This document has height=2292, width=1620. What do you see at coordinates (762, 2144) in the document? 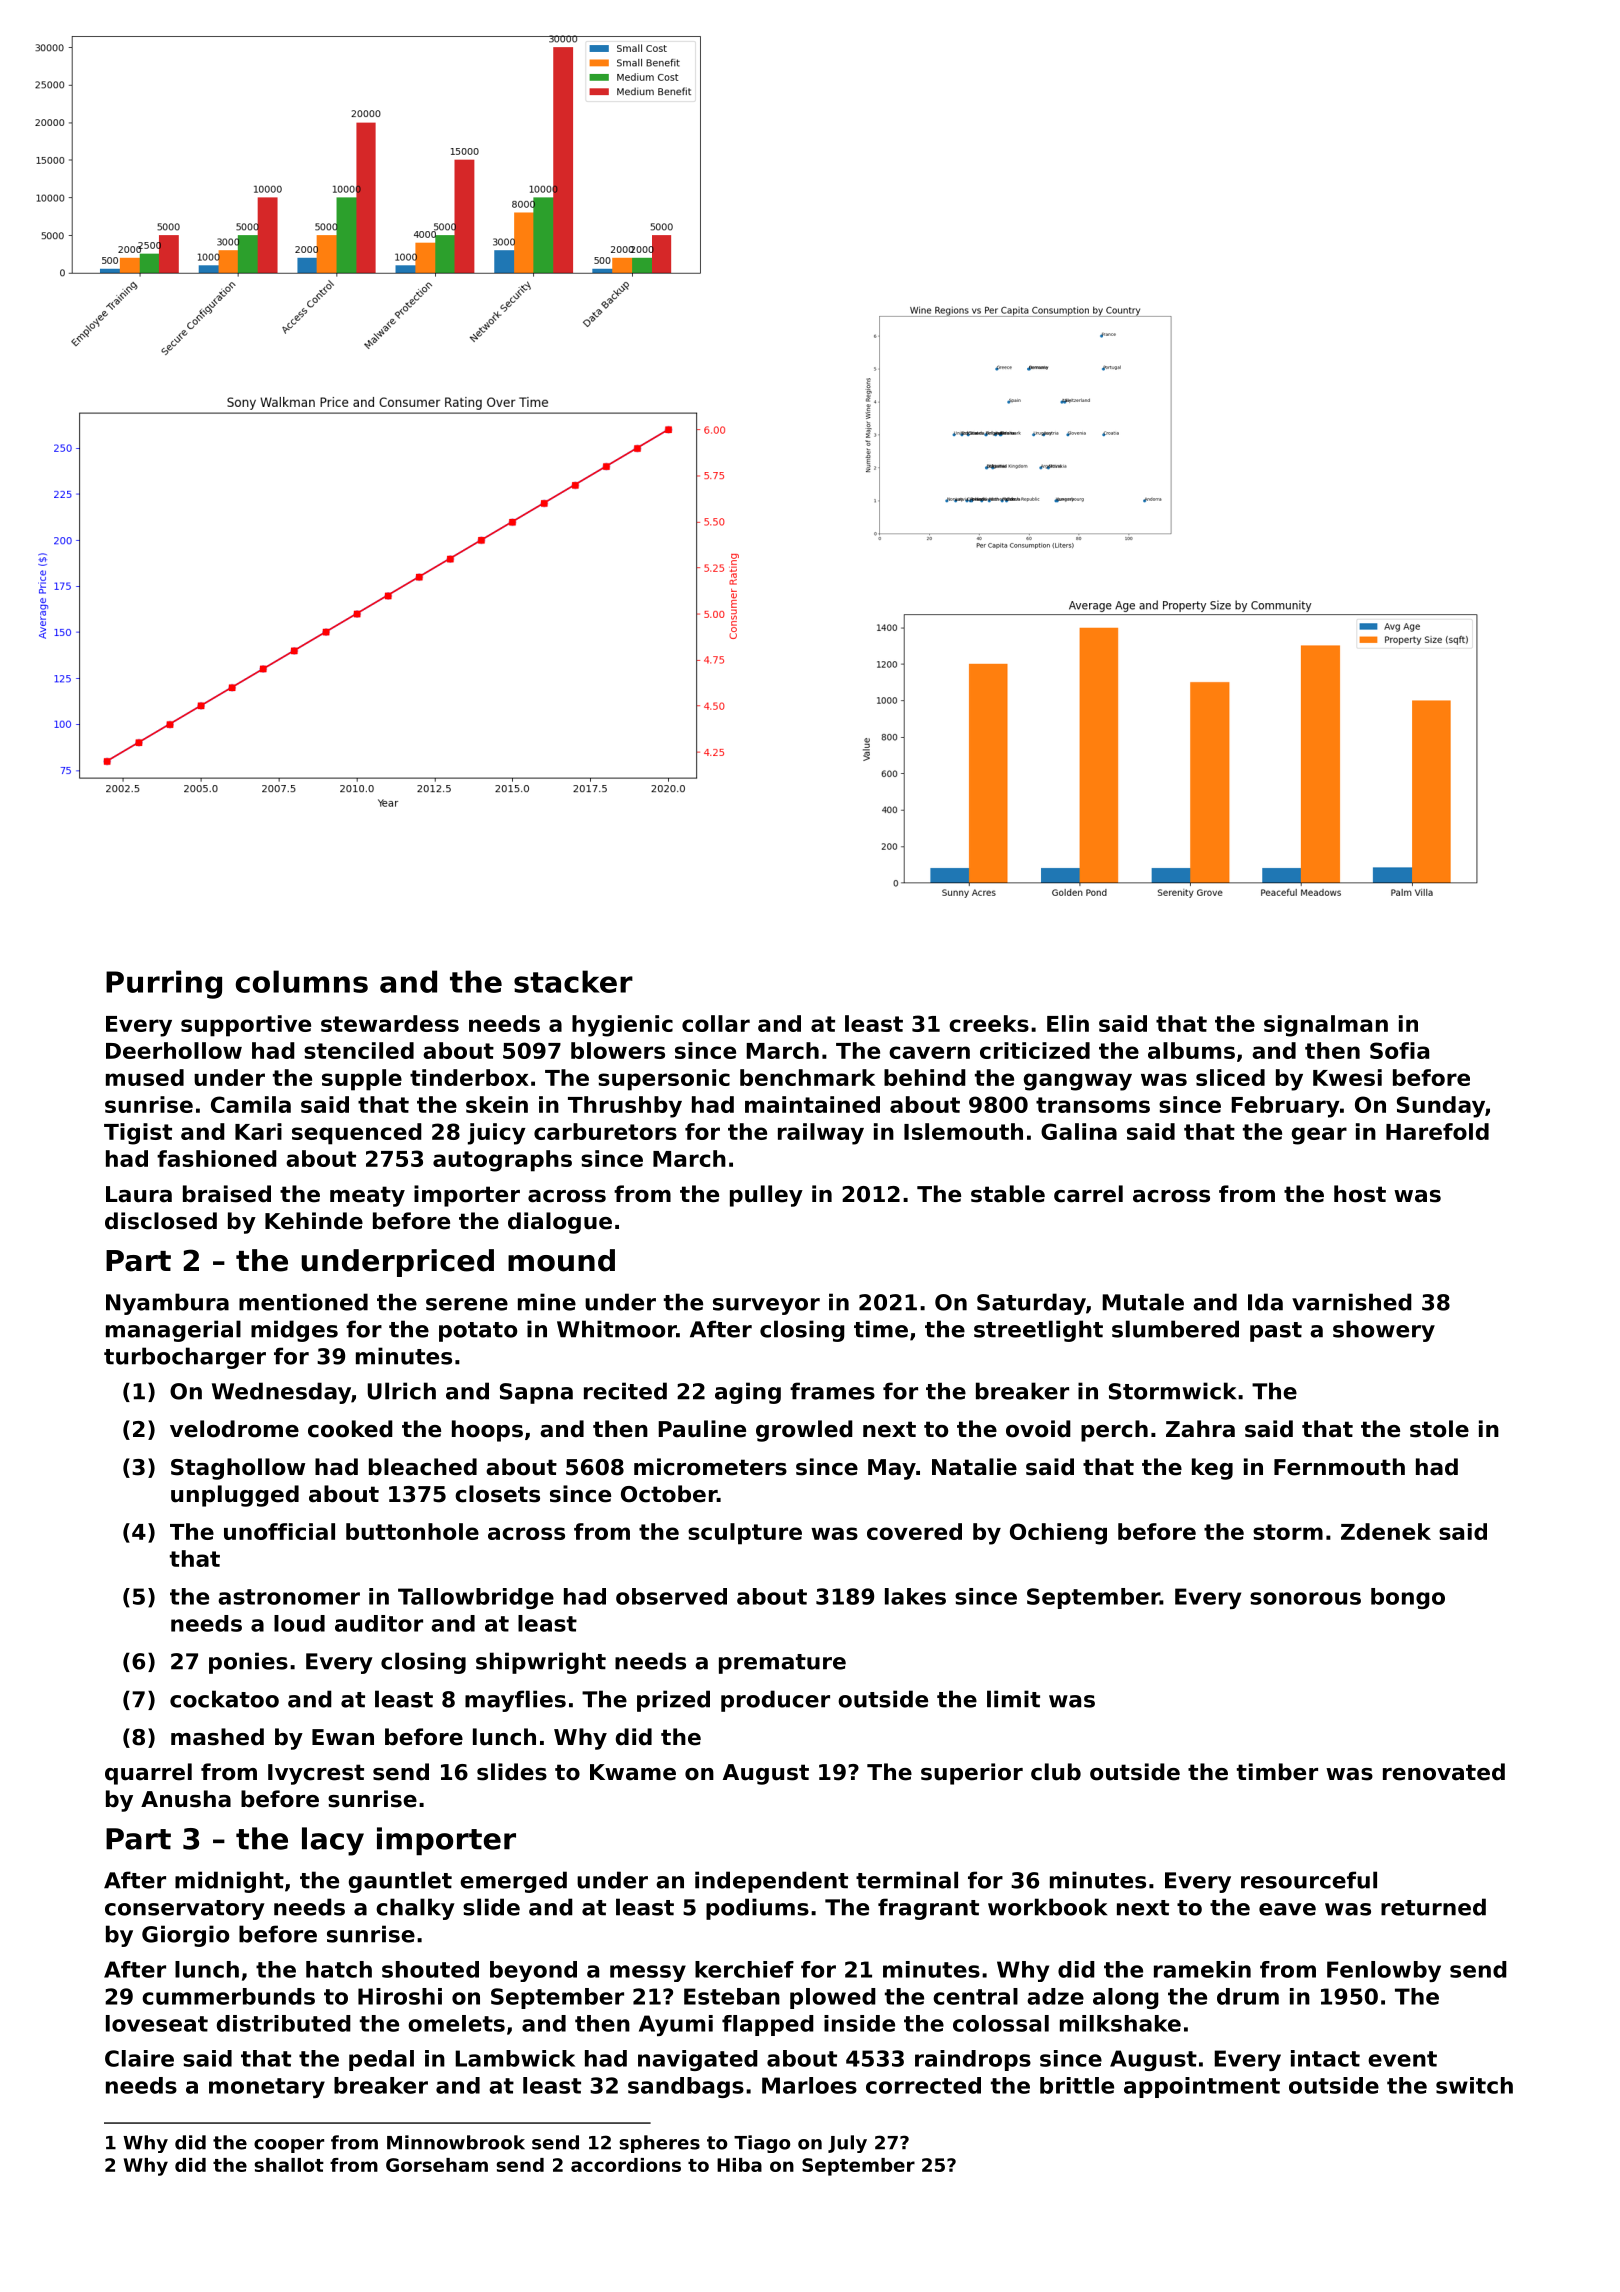
I see `Tiago` at bounding box center [762, 2144].
